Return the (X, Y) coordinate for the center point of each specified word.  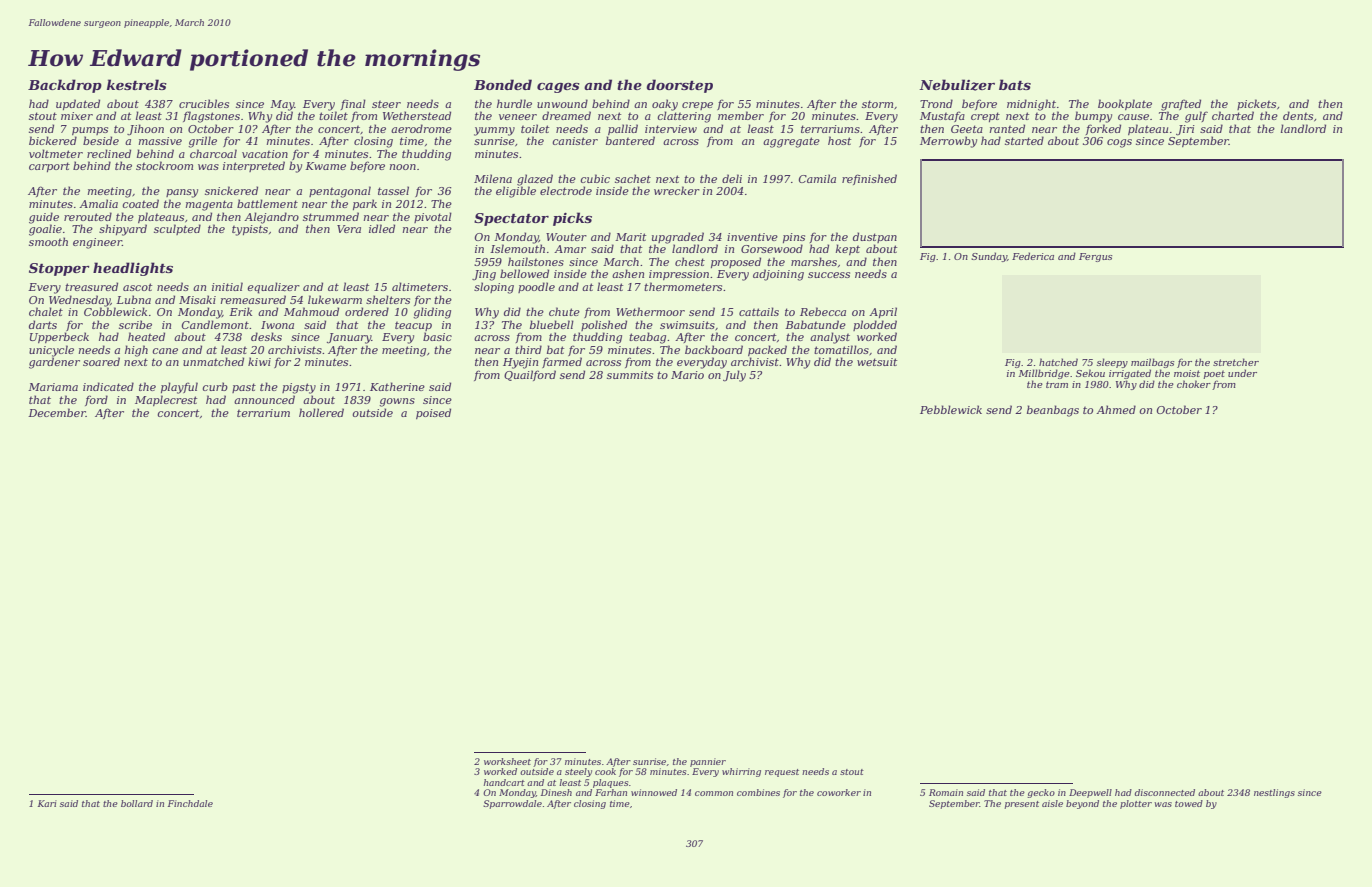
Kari (47, 803)
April (883, 312)
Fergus (1095, 257)
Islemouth (517, 248)
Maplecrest (166, 400)
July (734, 376)
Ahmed (1116, 409)
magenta (209, 205)
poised (433, 413)
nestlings (1274, 793)
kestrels (137, 84)
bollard (137, 803)
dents (1298, 115)
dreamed (566, 115)
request (782, 773)
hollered (321, 412)
